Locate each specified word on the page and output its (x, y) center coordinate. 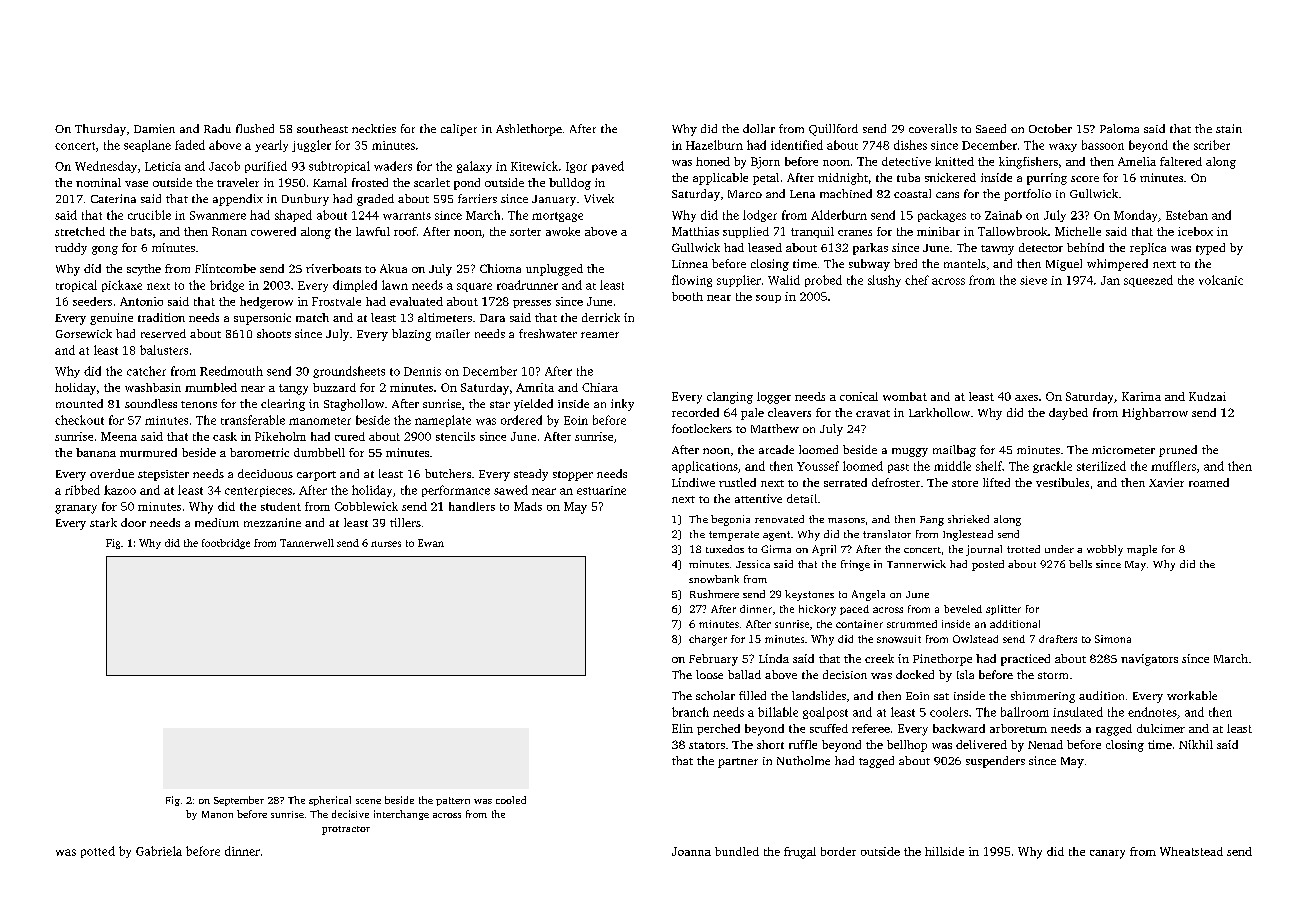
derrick (601, 317)
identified (797, 145)
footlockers (702, 428)
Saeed (991, 128)
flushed (255, 128)
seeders (92, 301)
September (239, 801)
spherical (330, 801)
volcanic (1221, 280)
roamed (1209, 482)
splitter (1003, 610)
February (713, 660)
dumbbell (319, 452)
